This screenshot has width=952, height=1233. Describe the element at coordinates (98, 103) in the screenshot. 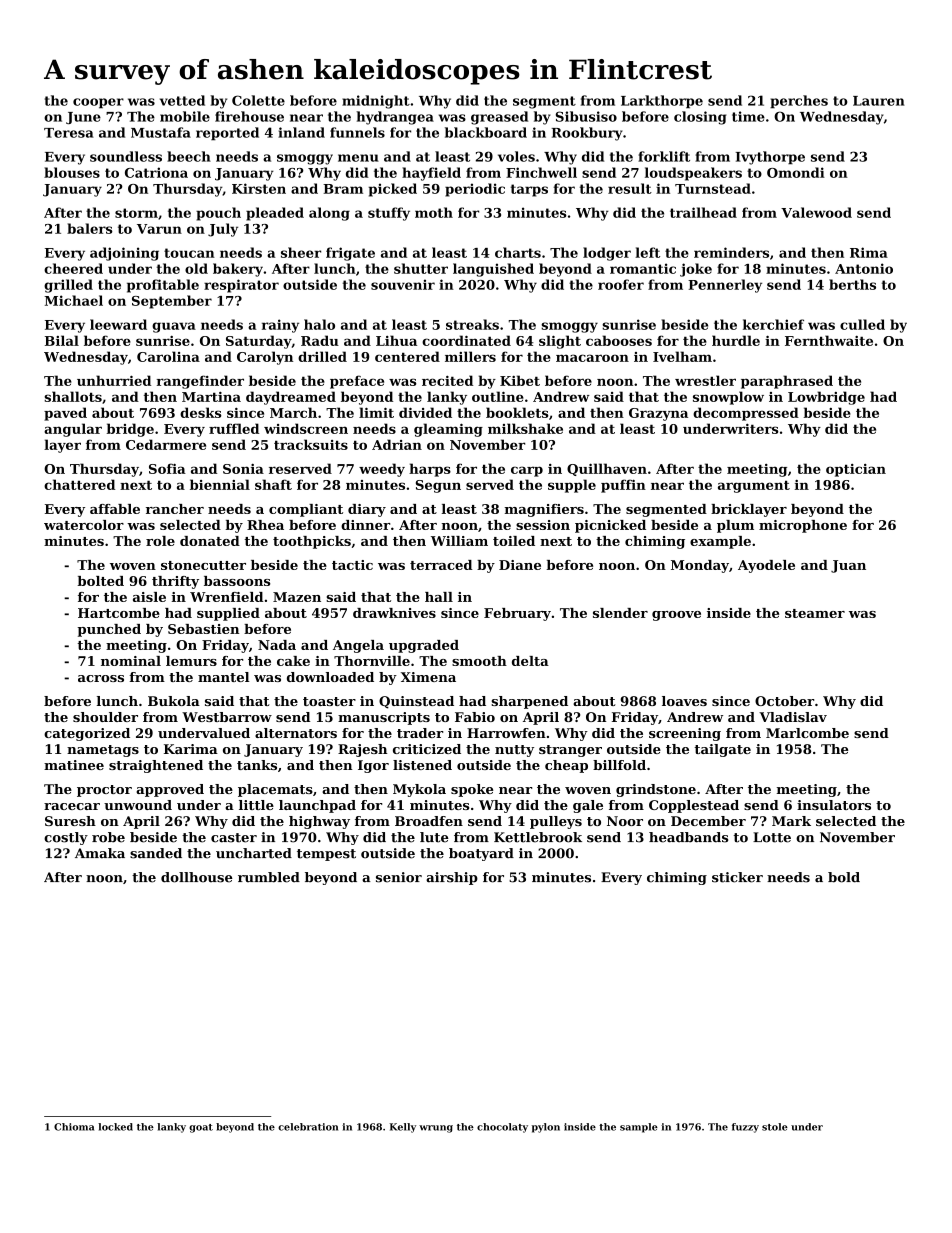

I see `cooper` at that location.
